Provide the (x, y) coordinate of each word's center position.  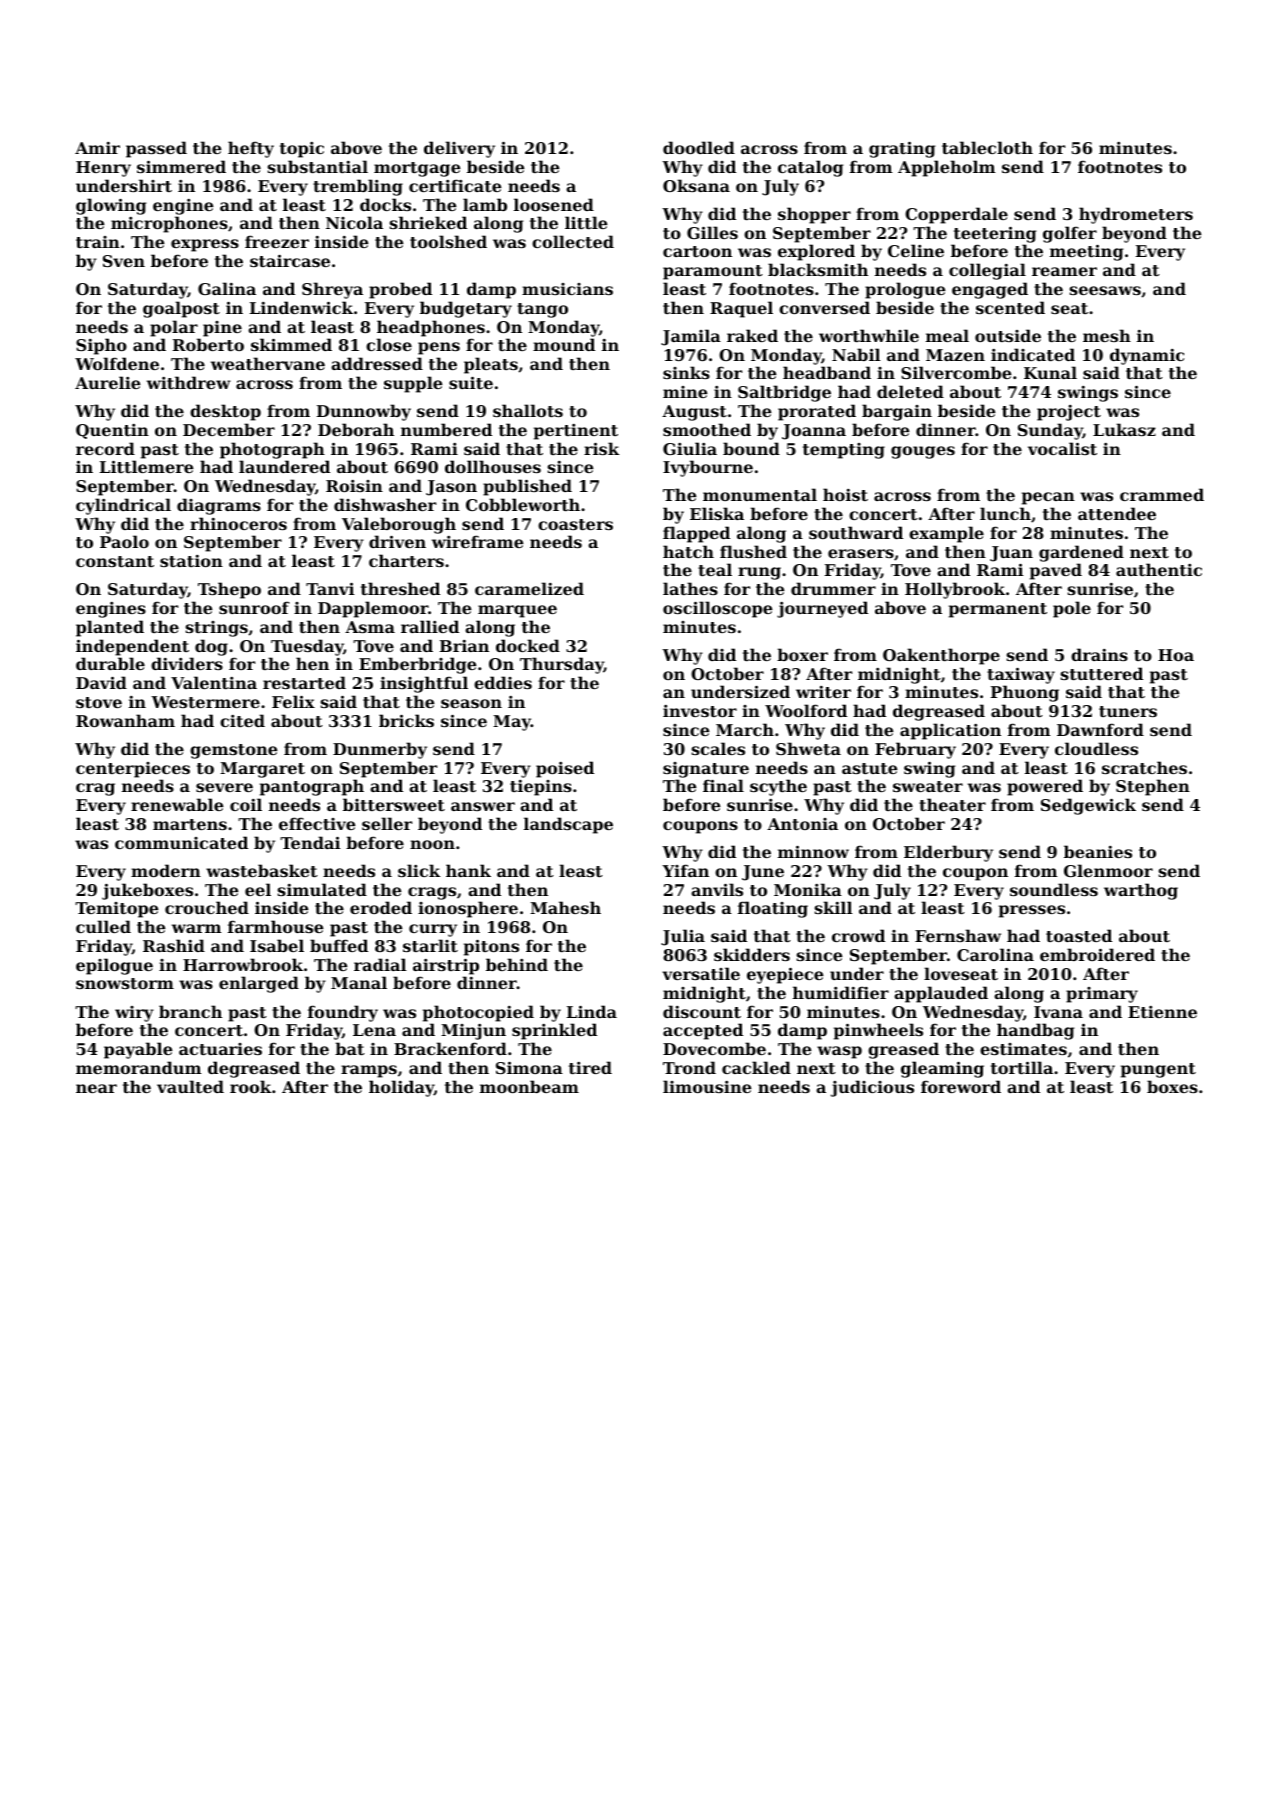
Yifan (685, 870)
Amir (97, 148)
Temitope (116, 910)
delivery (459, 149)
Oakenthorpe (941, 656)
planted (110, 628)
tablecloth (987, 147)
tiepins (541, 788)
